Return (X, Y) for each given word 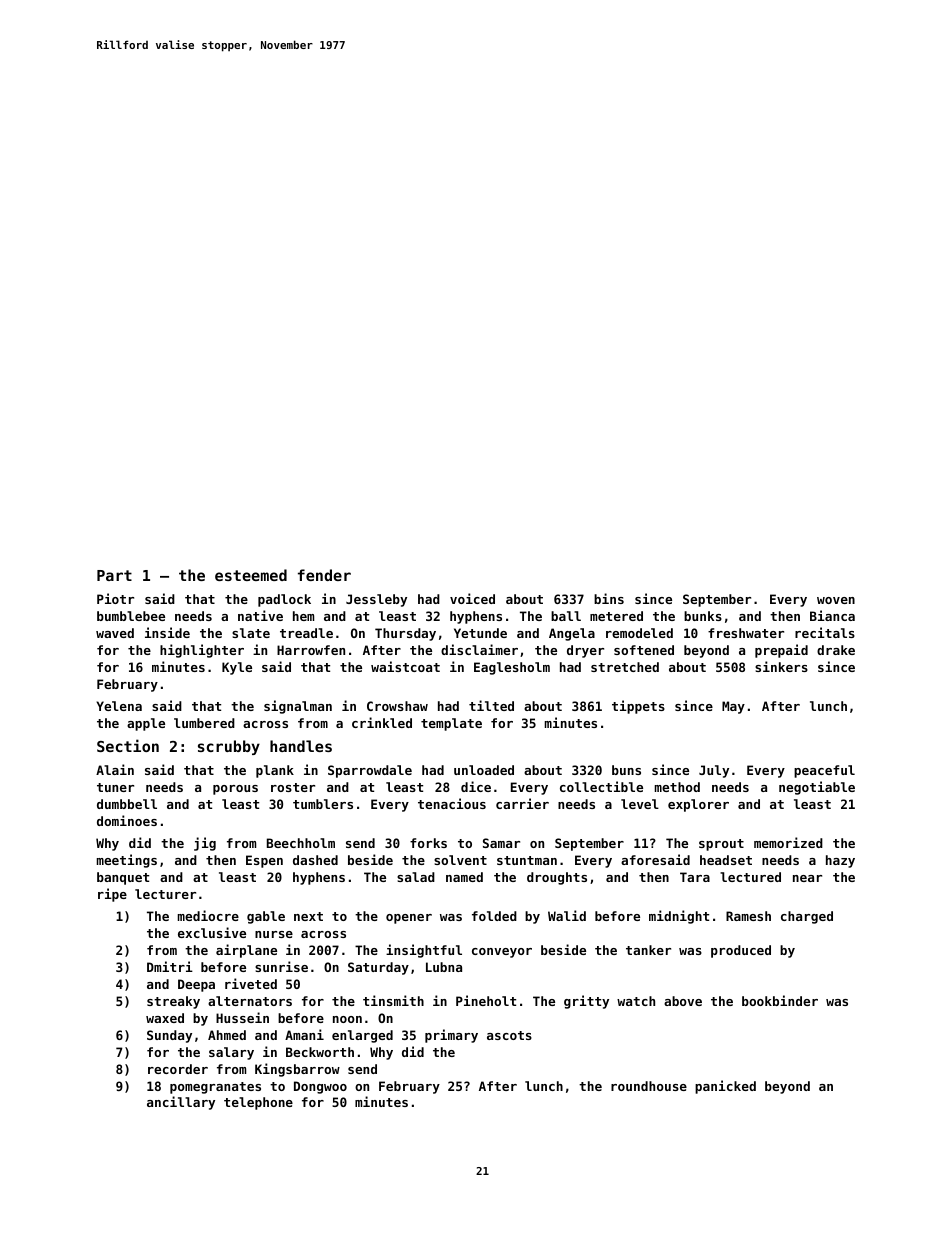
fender (324, 575)
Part (114, 575)
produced (741, 951)
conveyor (502, 953)
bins (609, 598)
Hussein (242, 1017)
